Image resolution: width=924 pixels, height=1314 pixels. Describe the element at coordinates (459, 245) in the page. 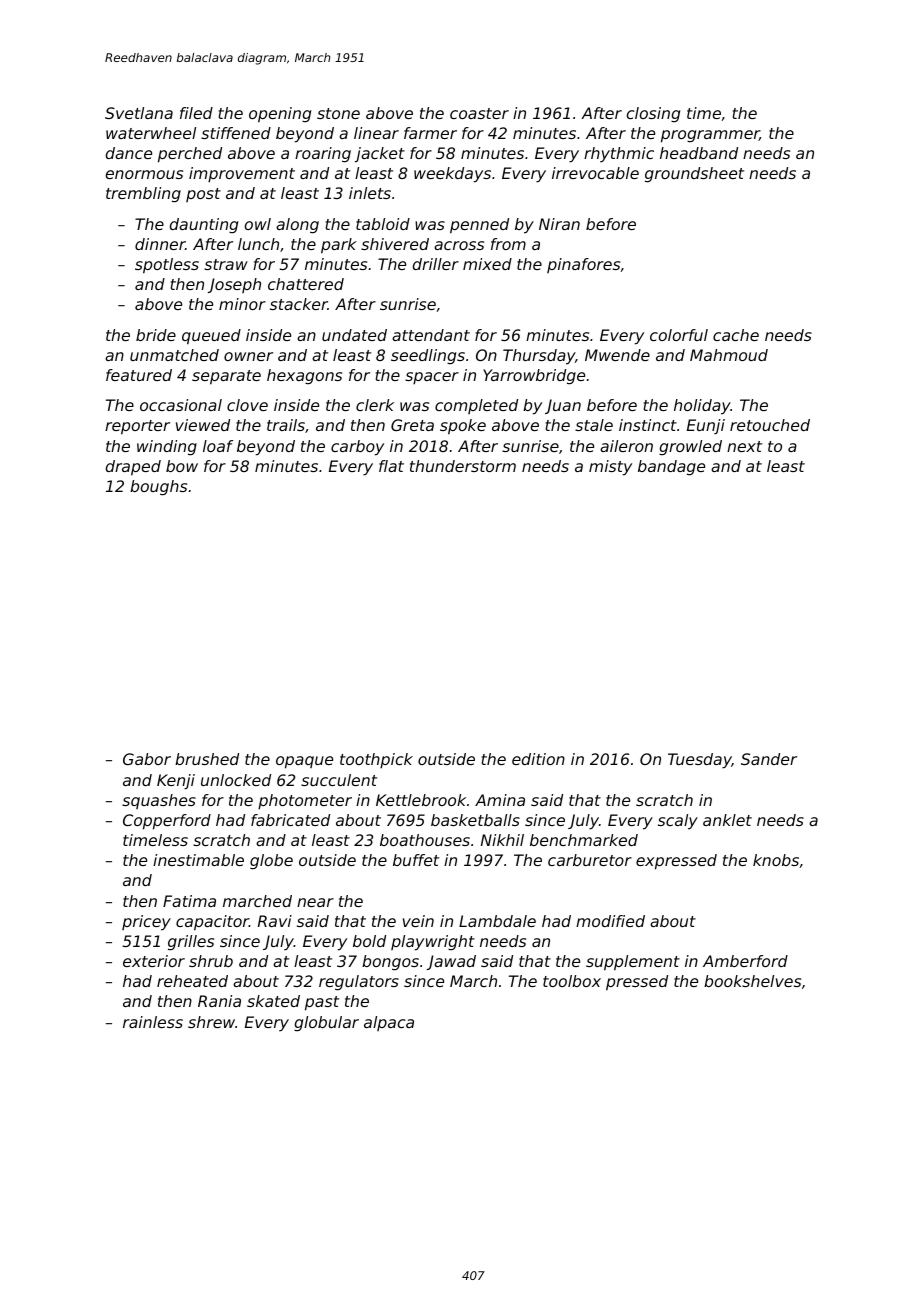

I see `across` at that location.
